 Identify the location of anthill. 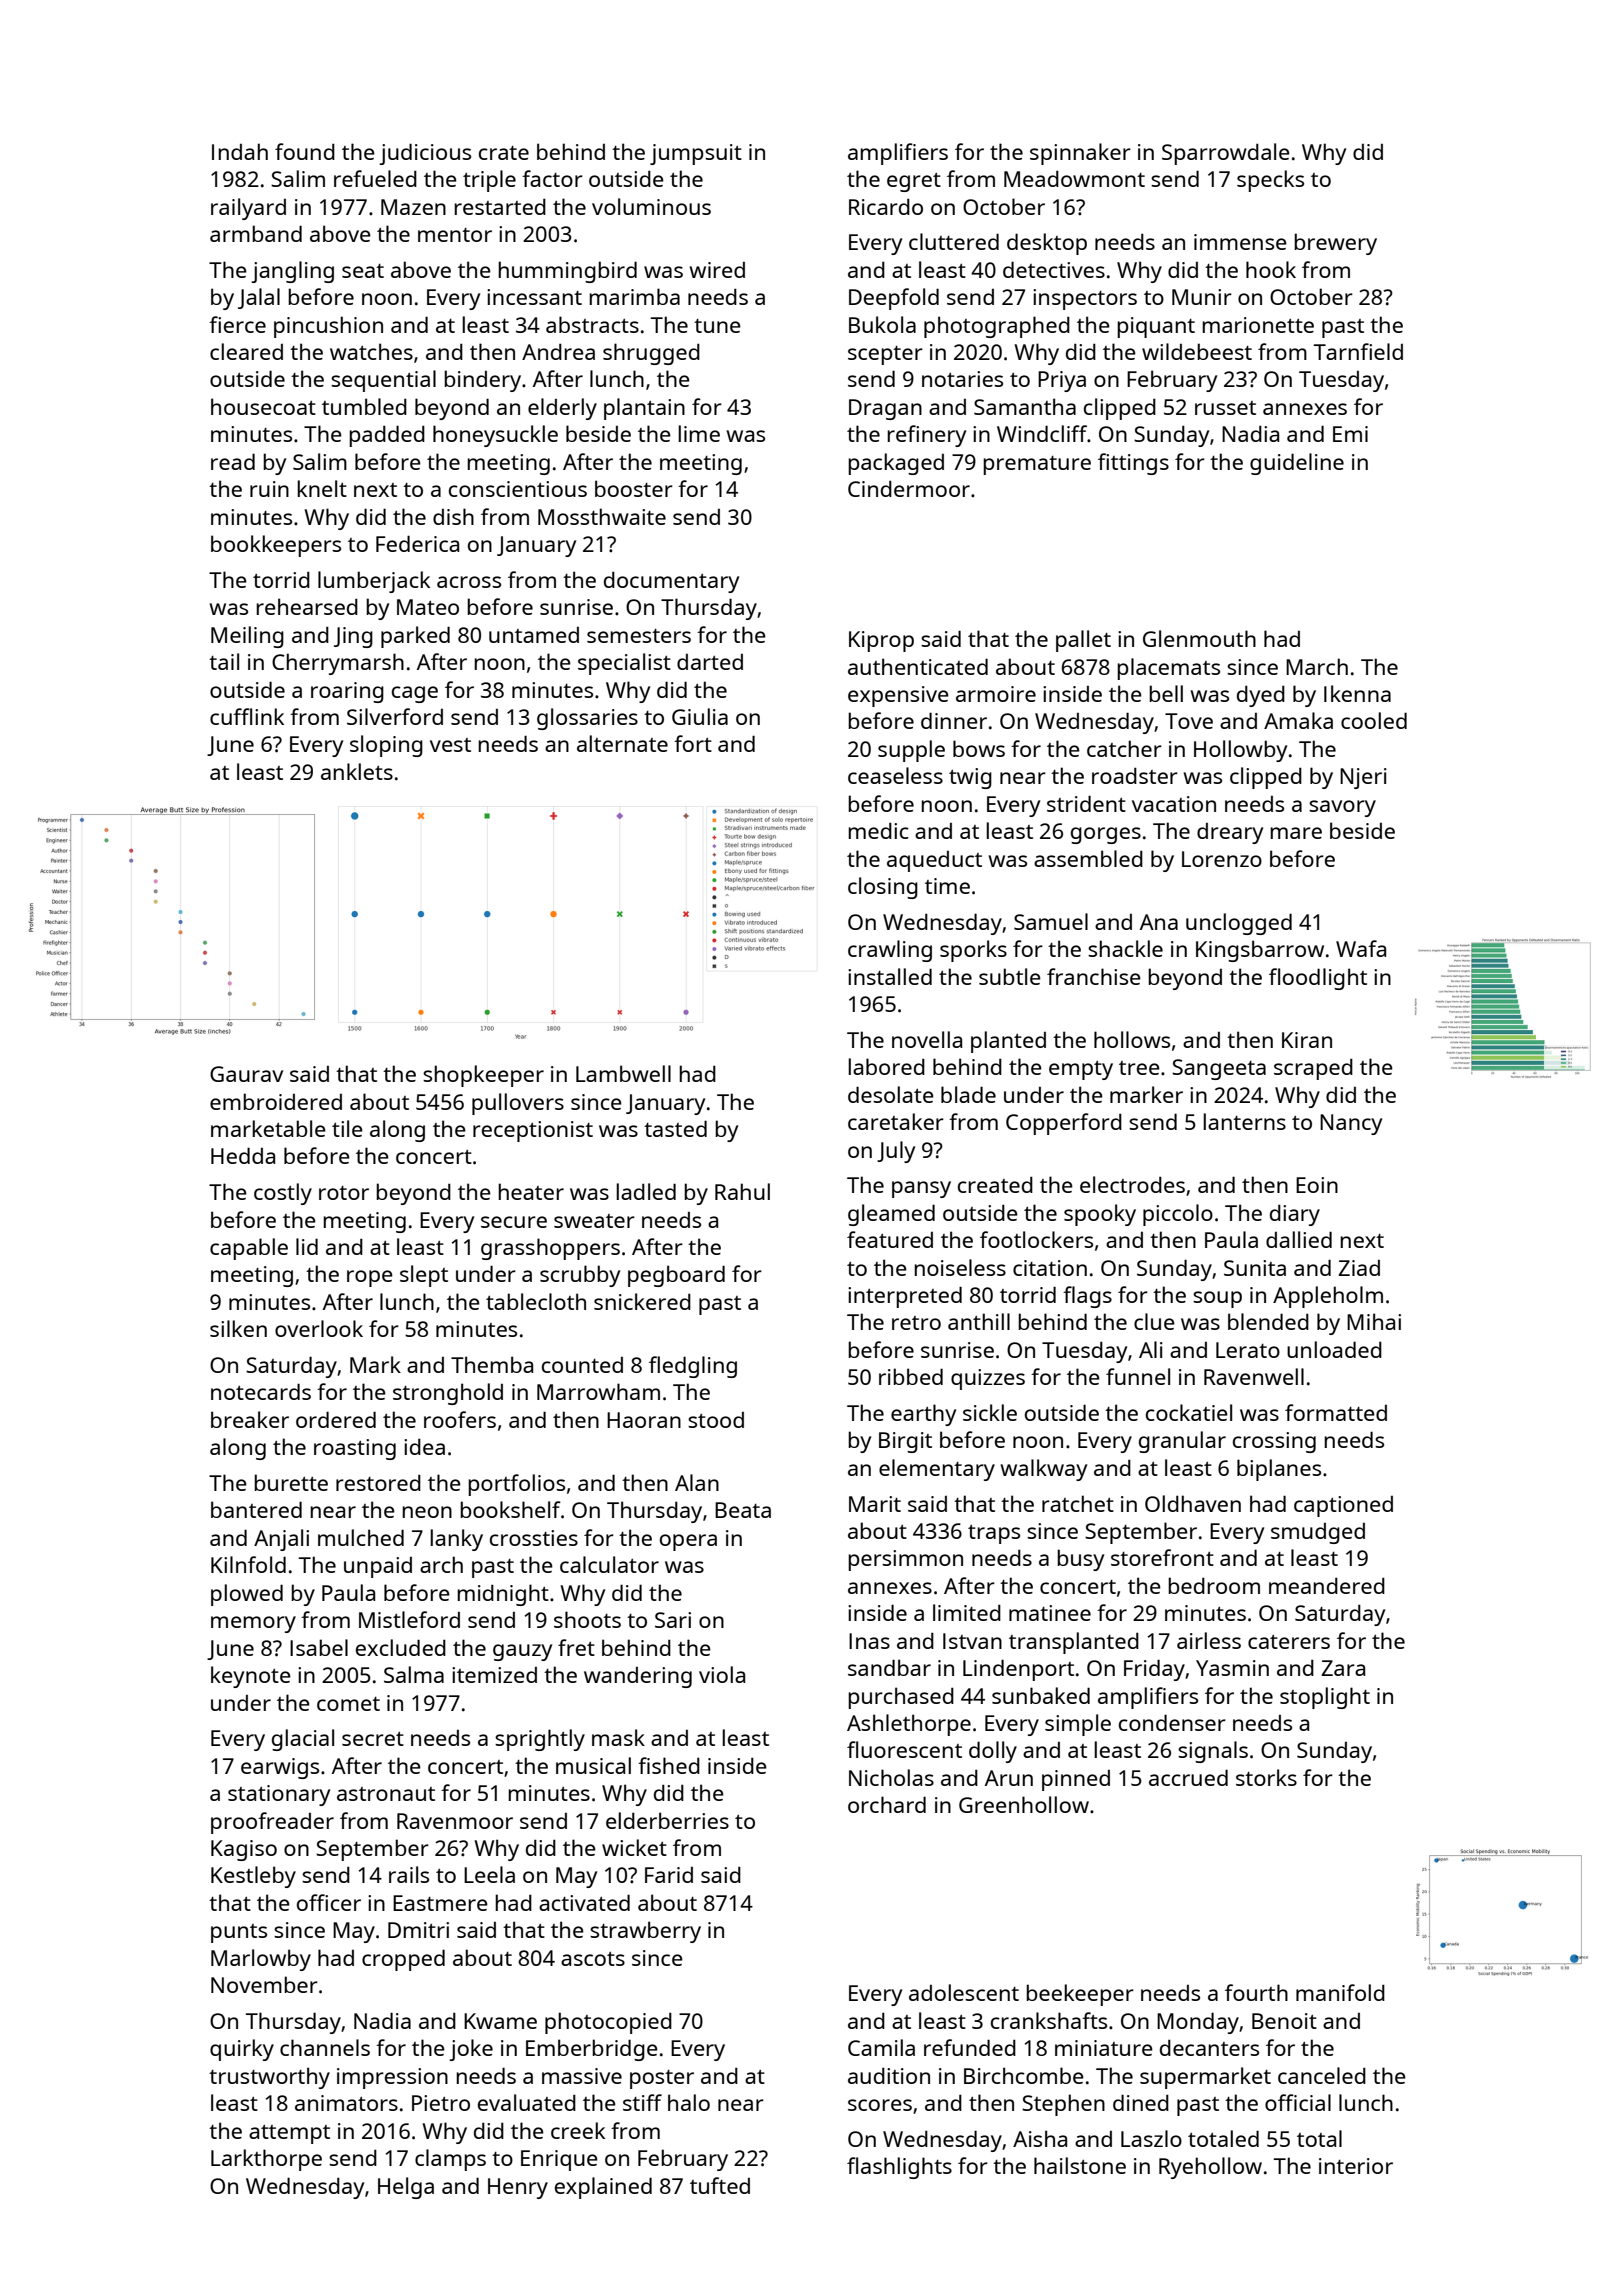
(979, 1321).
